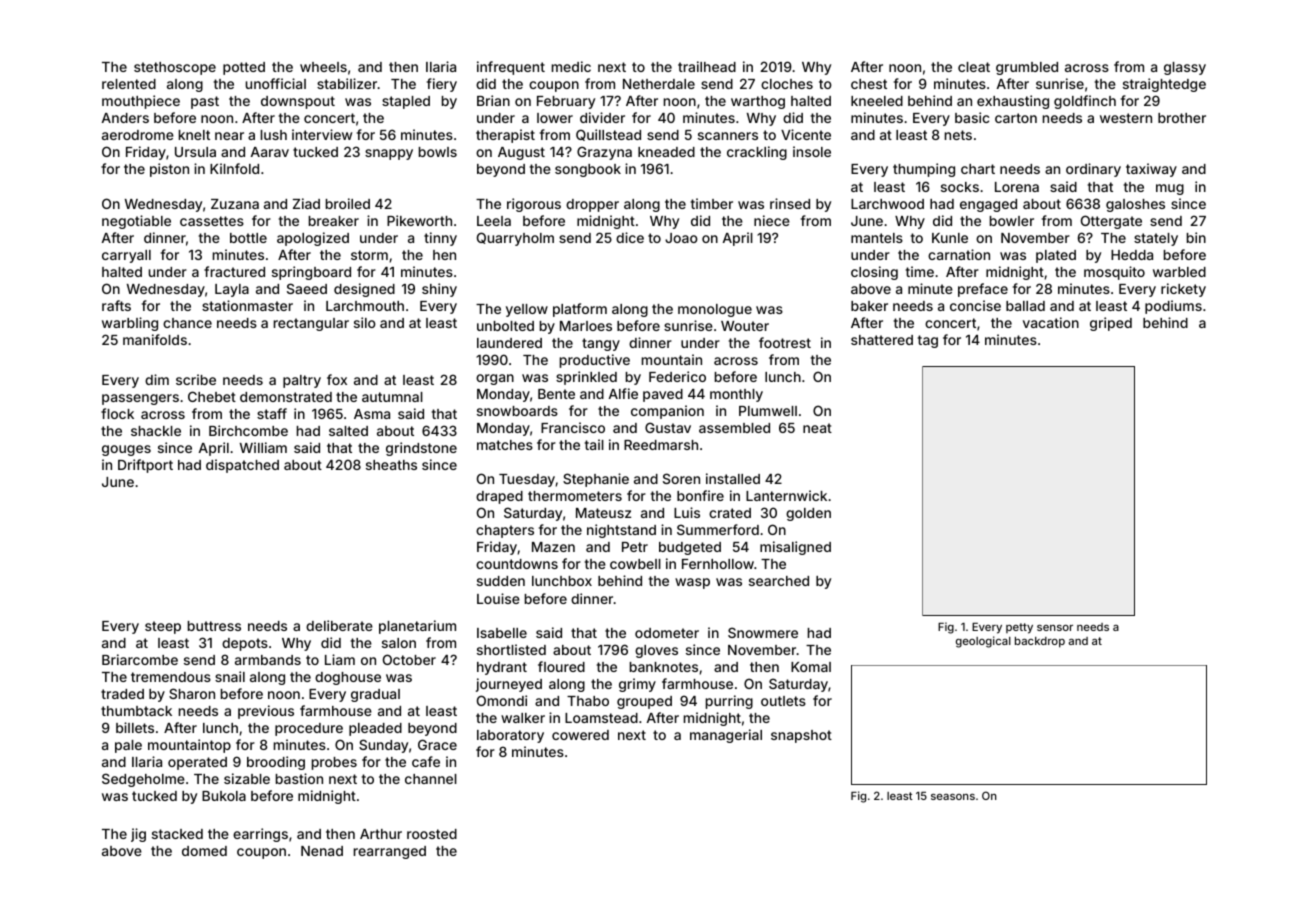 Image resolution: width=1308 pixels, height=924 pixels. Describe the element at coordinates (571, 66) in the image. I see `medic` at that location.
